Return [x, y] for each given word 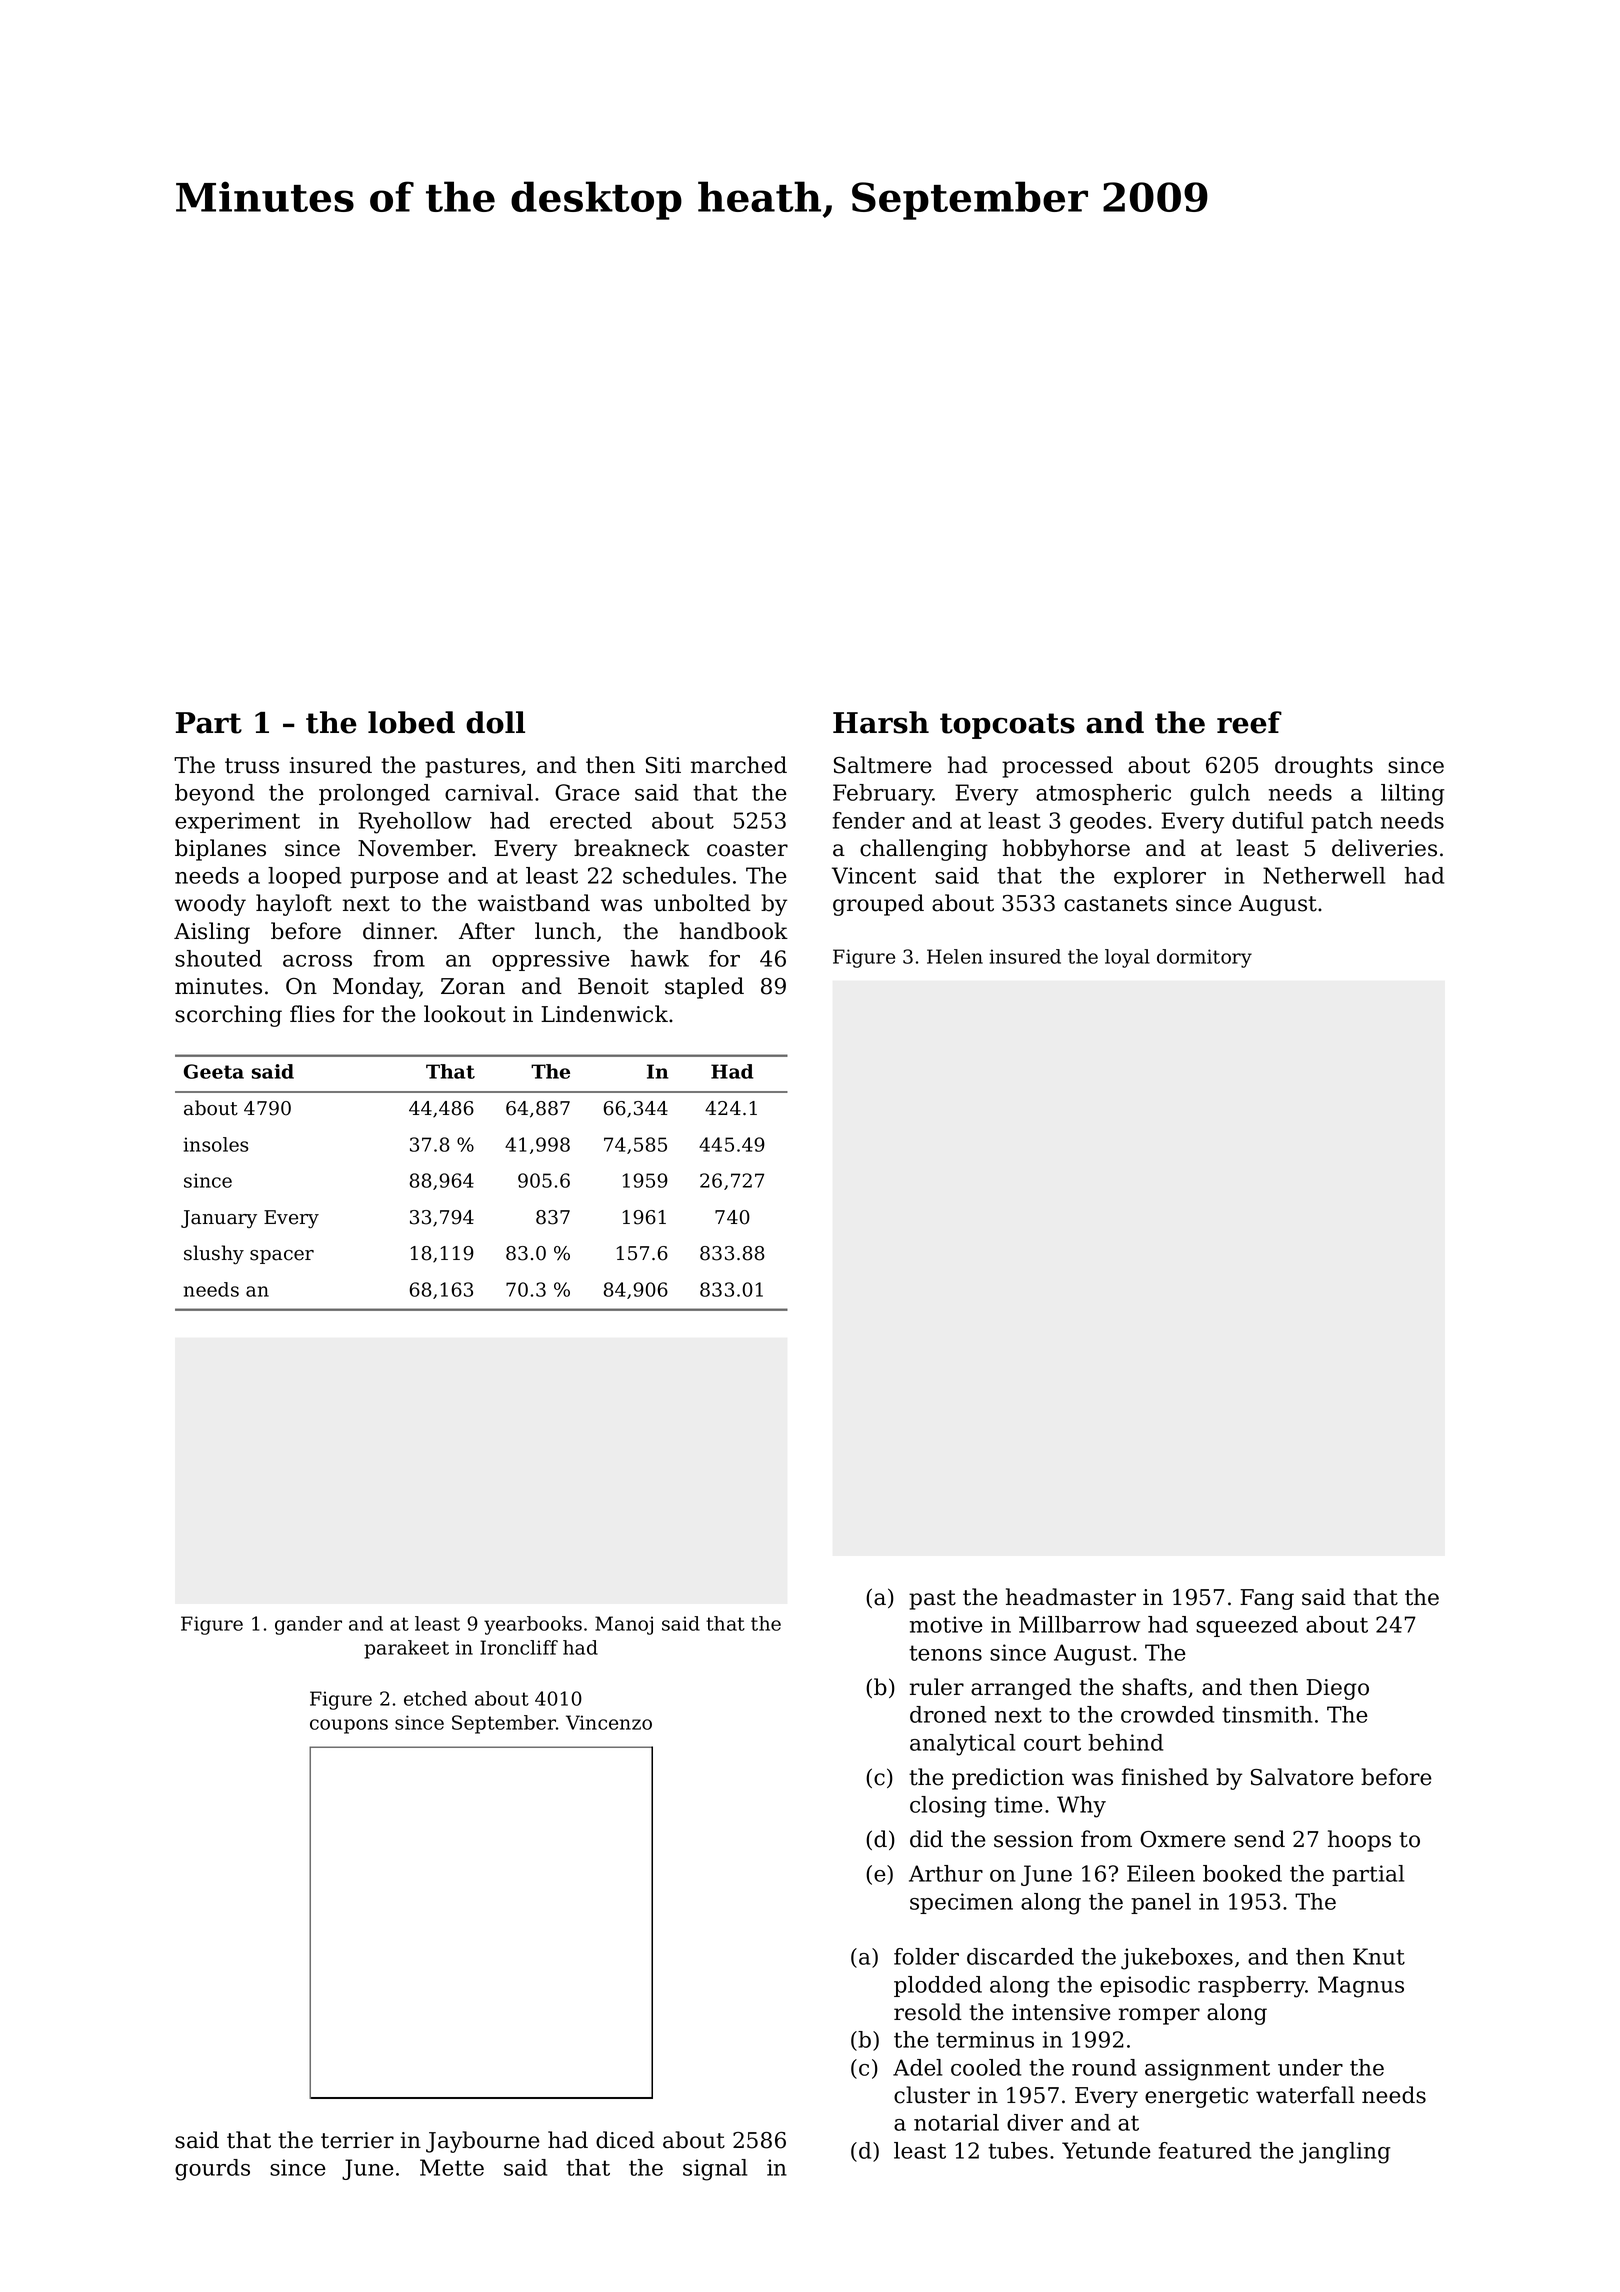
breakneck [632, 848]
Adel [917, 2067]
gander [308, 1625]
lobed [411, 722]
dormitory [1204, 958]
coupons [349, 1726]
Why [1081, 1807]
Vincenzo [609, 1722]
